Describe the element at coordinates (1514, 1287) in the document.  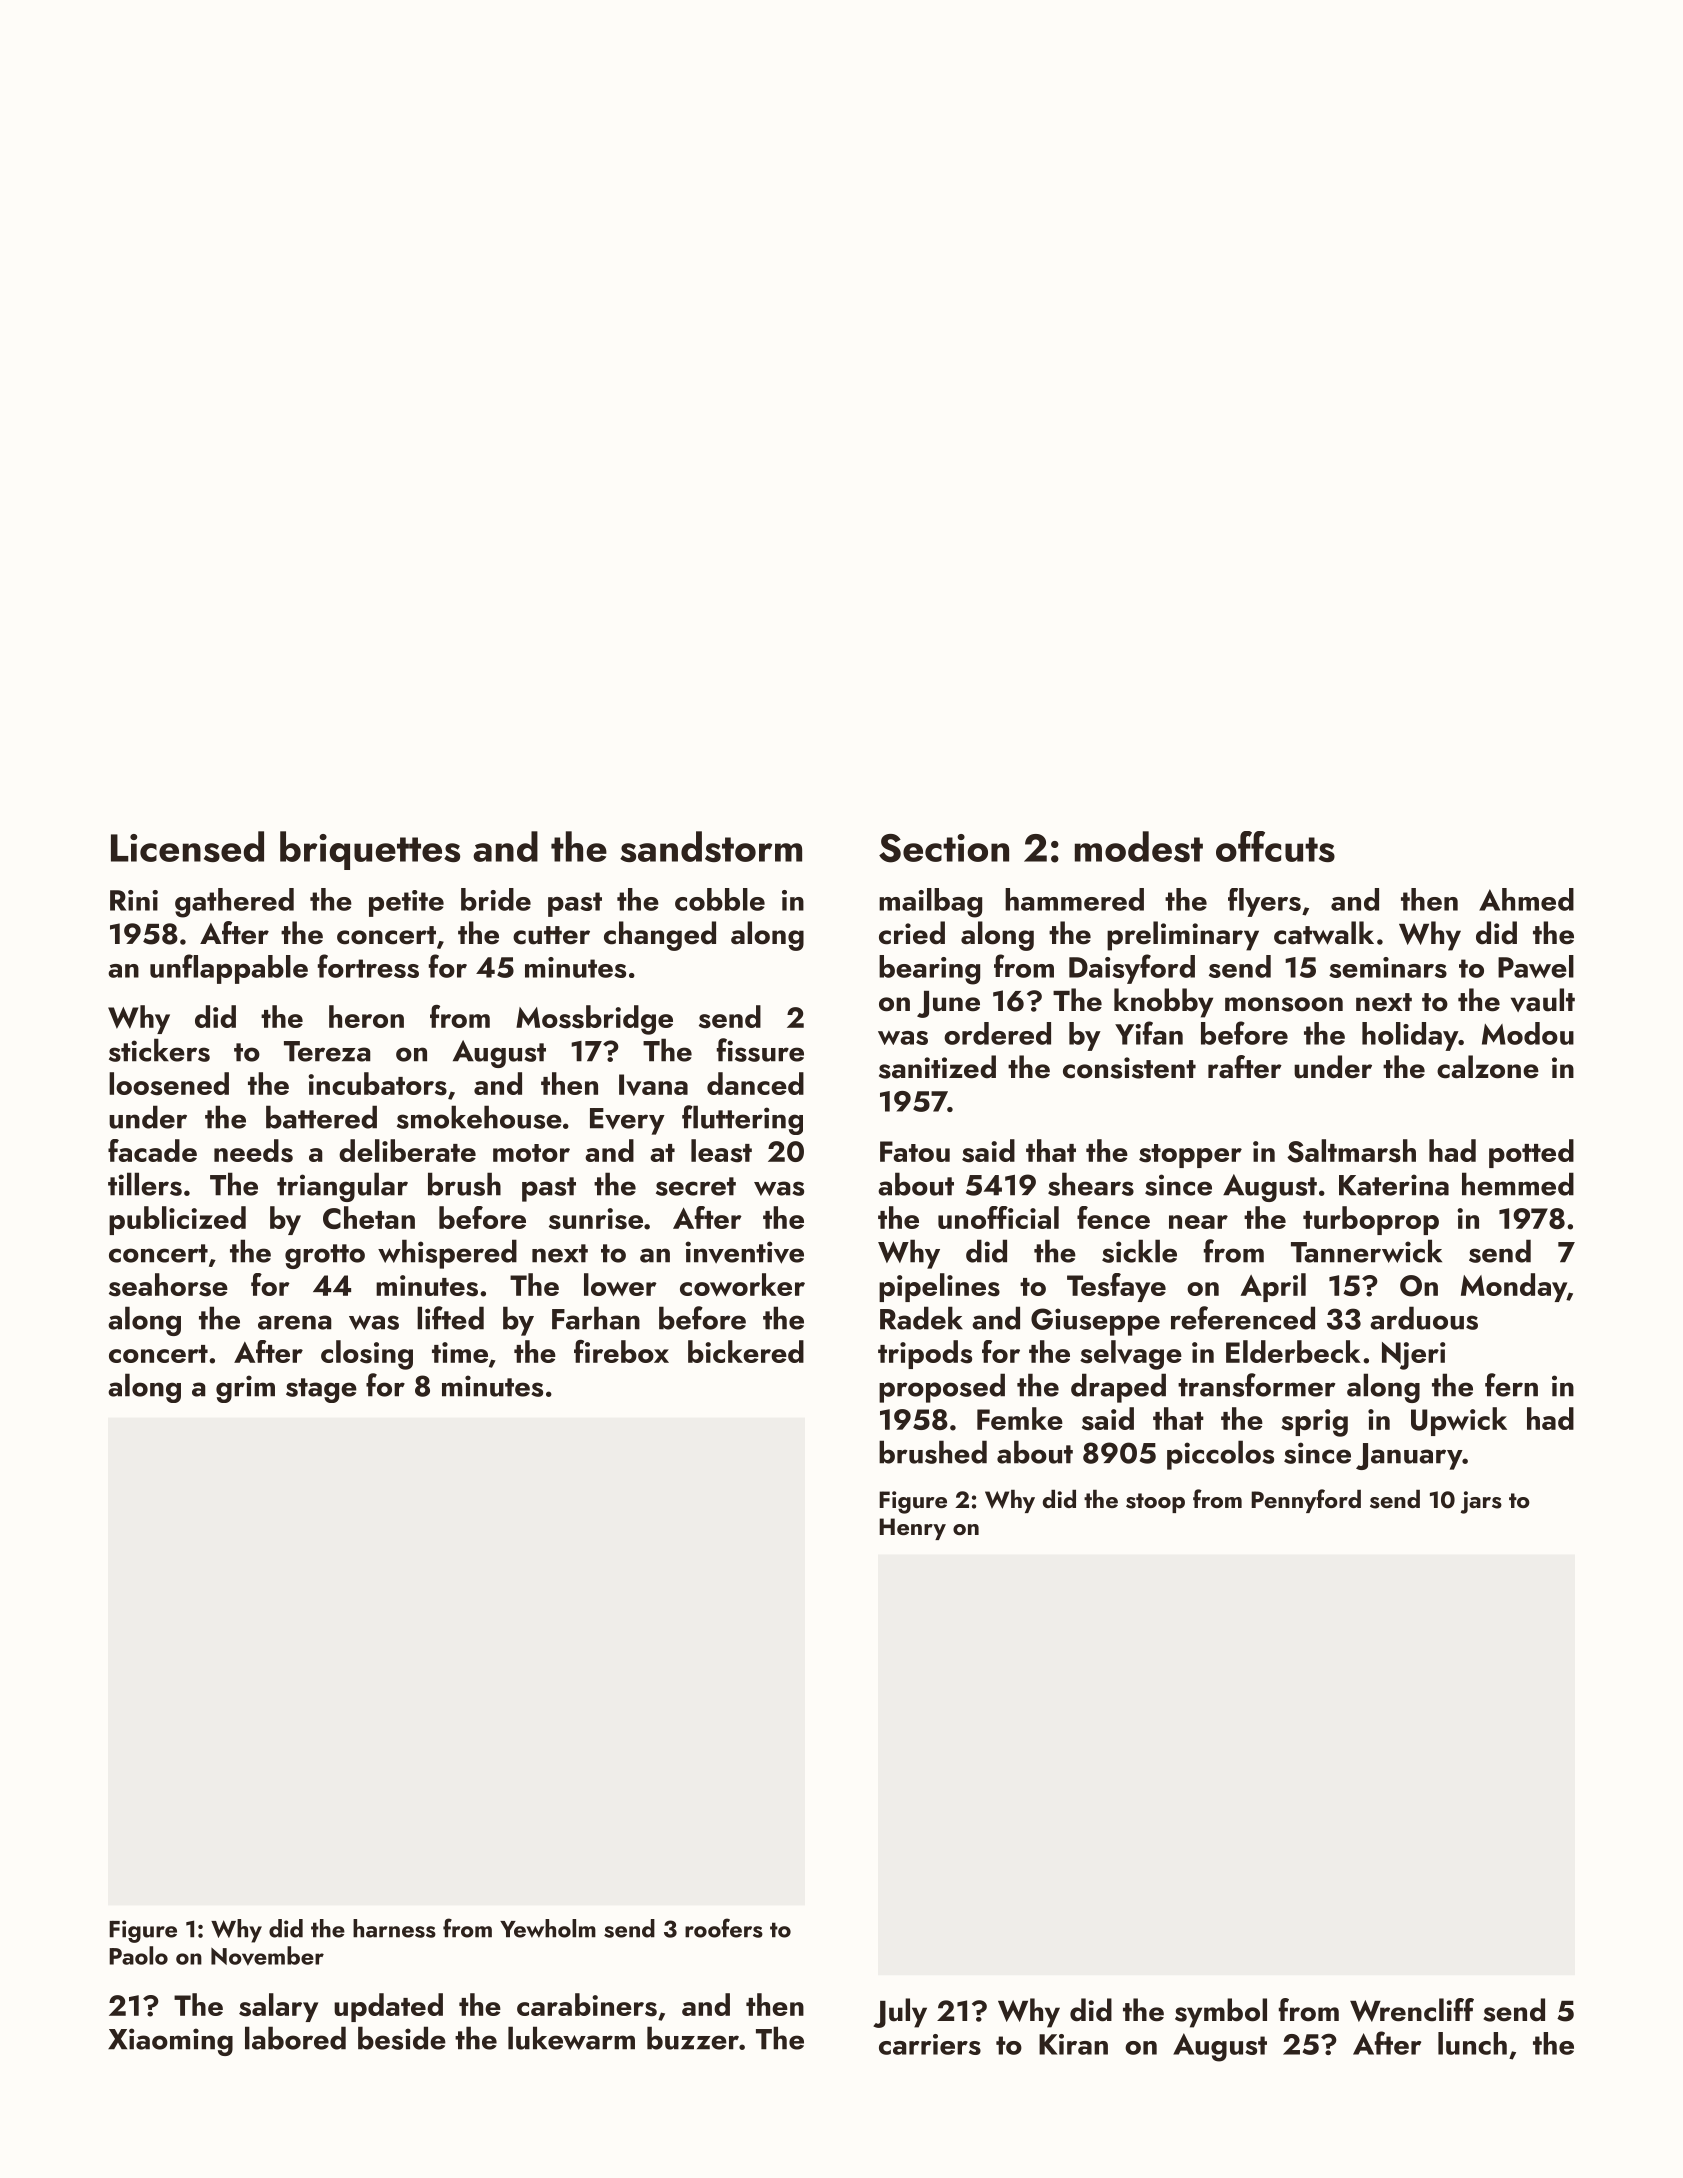
I see `Monday` at that location.
